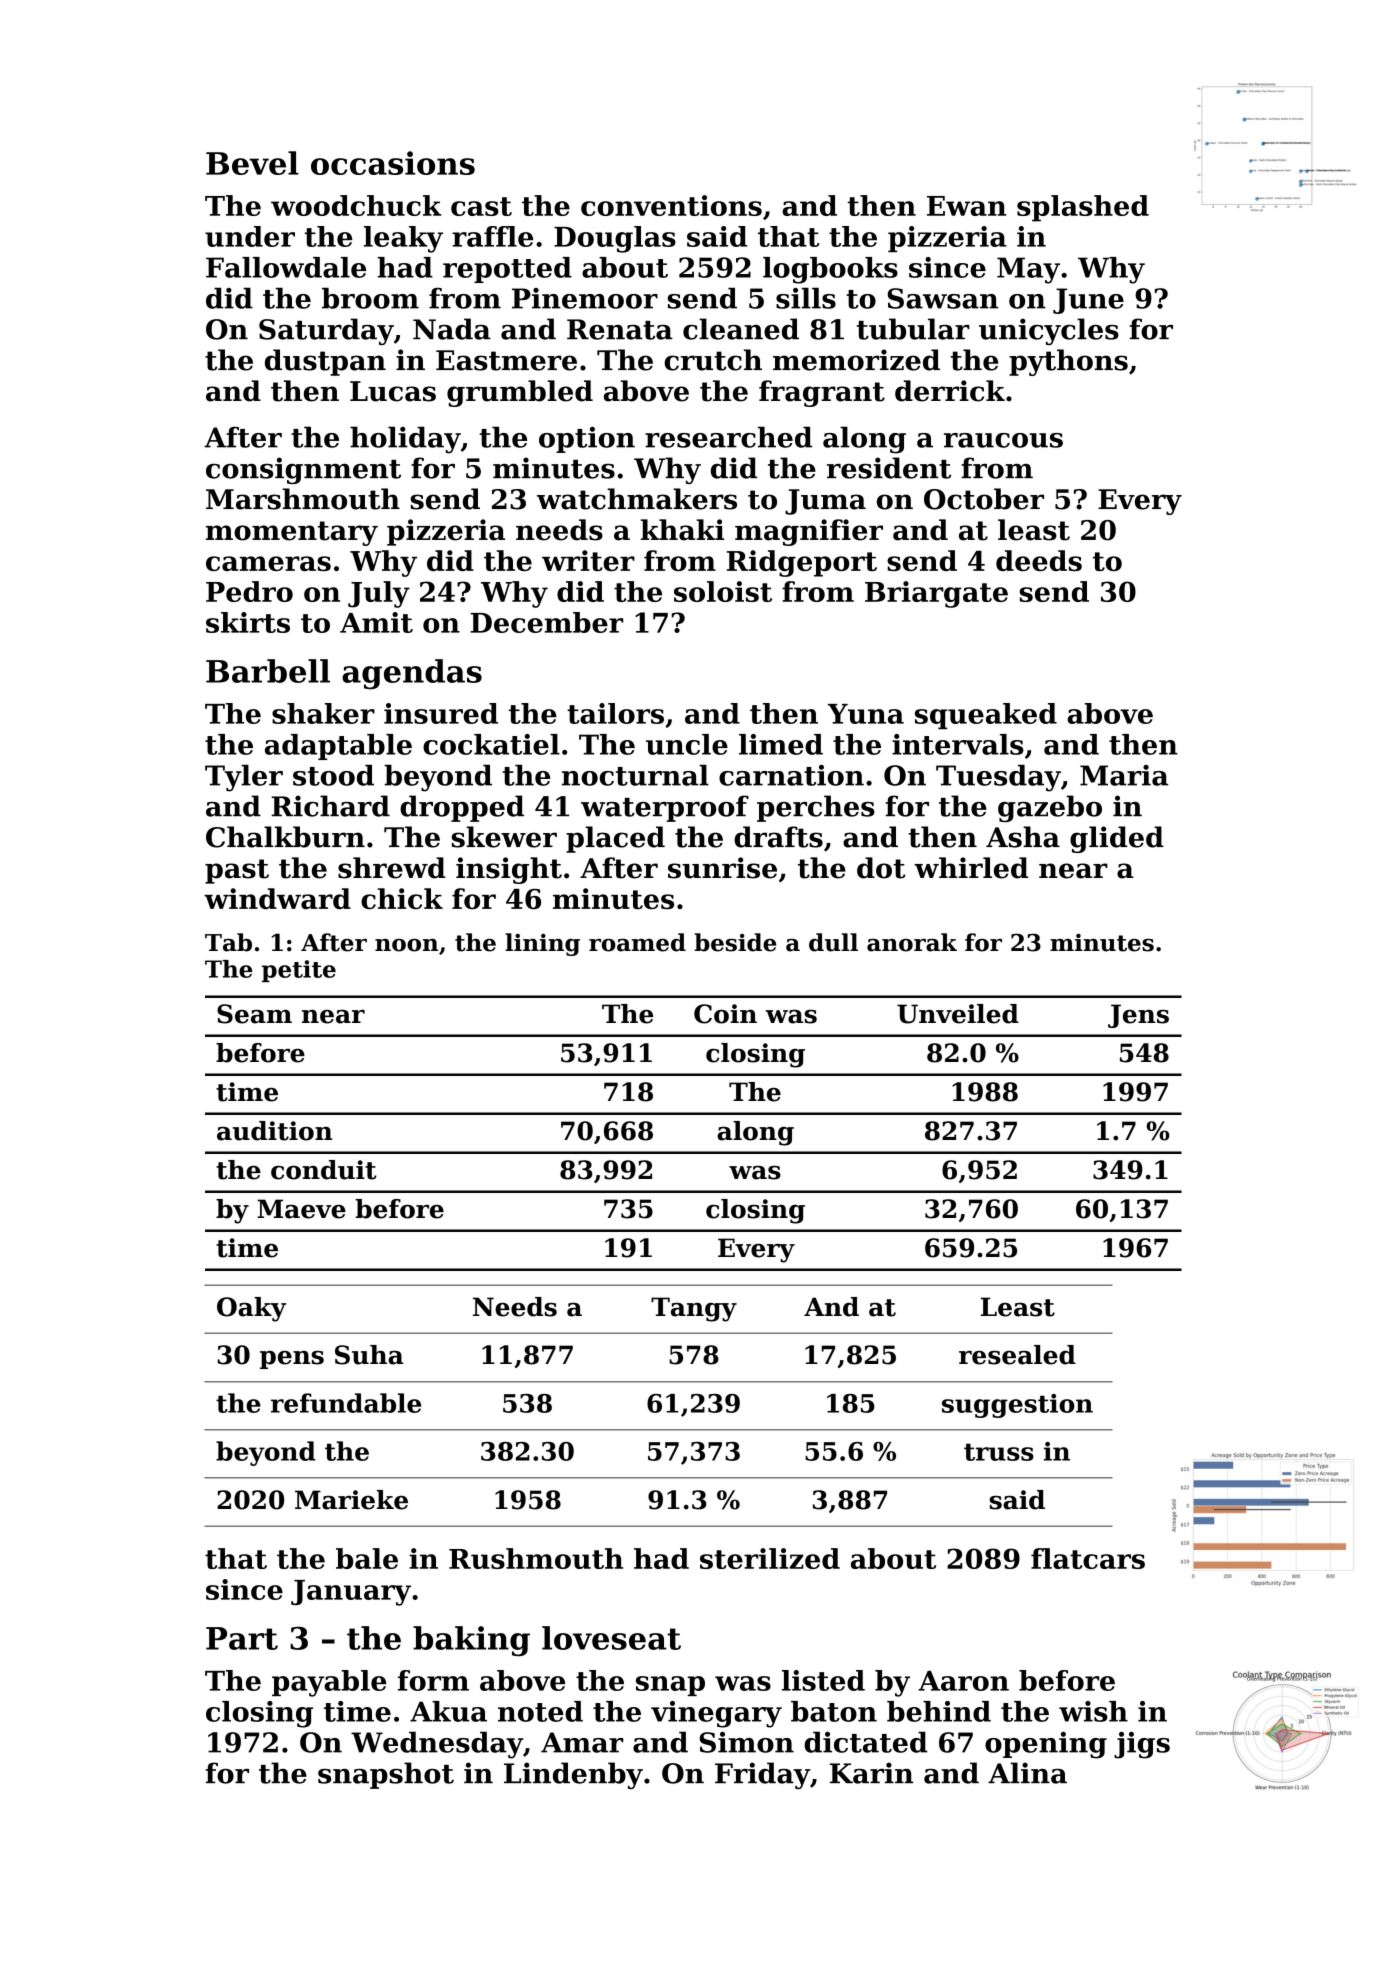  Describe the element at coordinates (1083, 208) in the document. I see `splashed` at that location.
